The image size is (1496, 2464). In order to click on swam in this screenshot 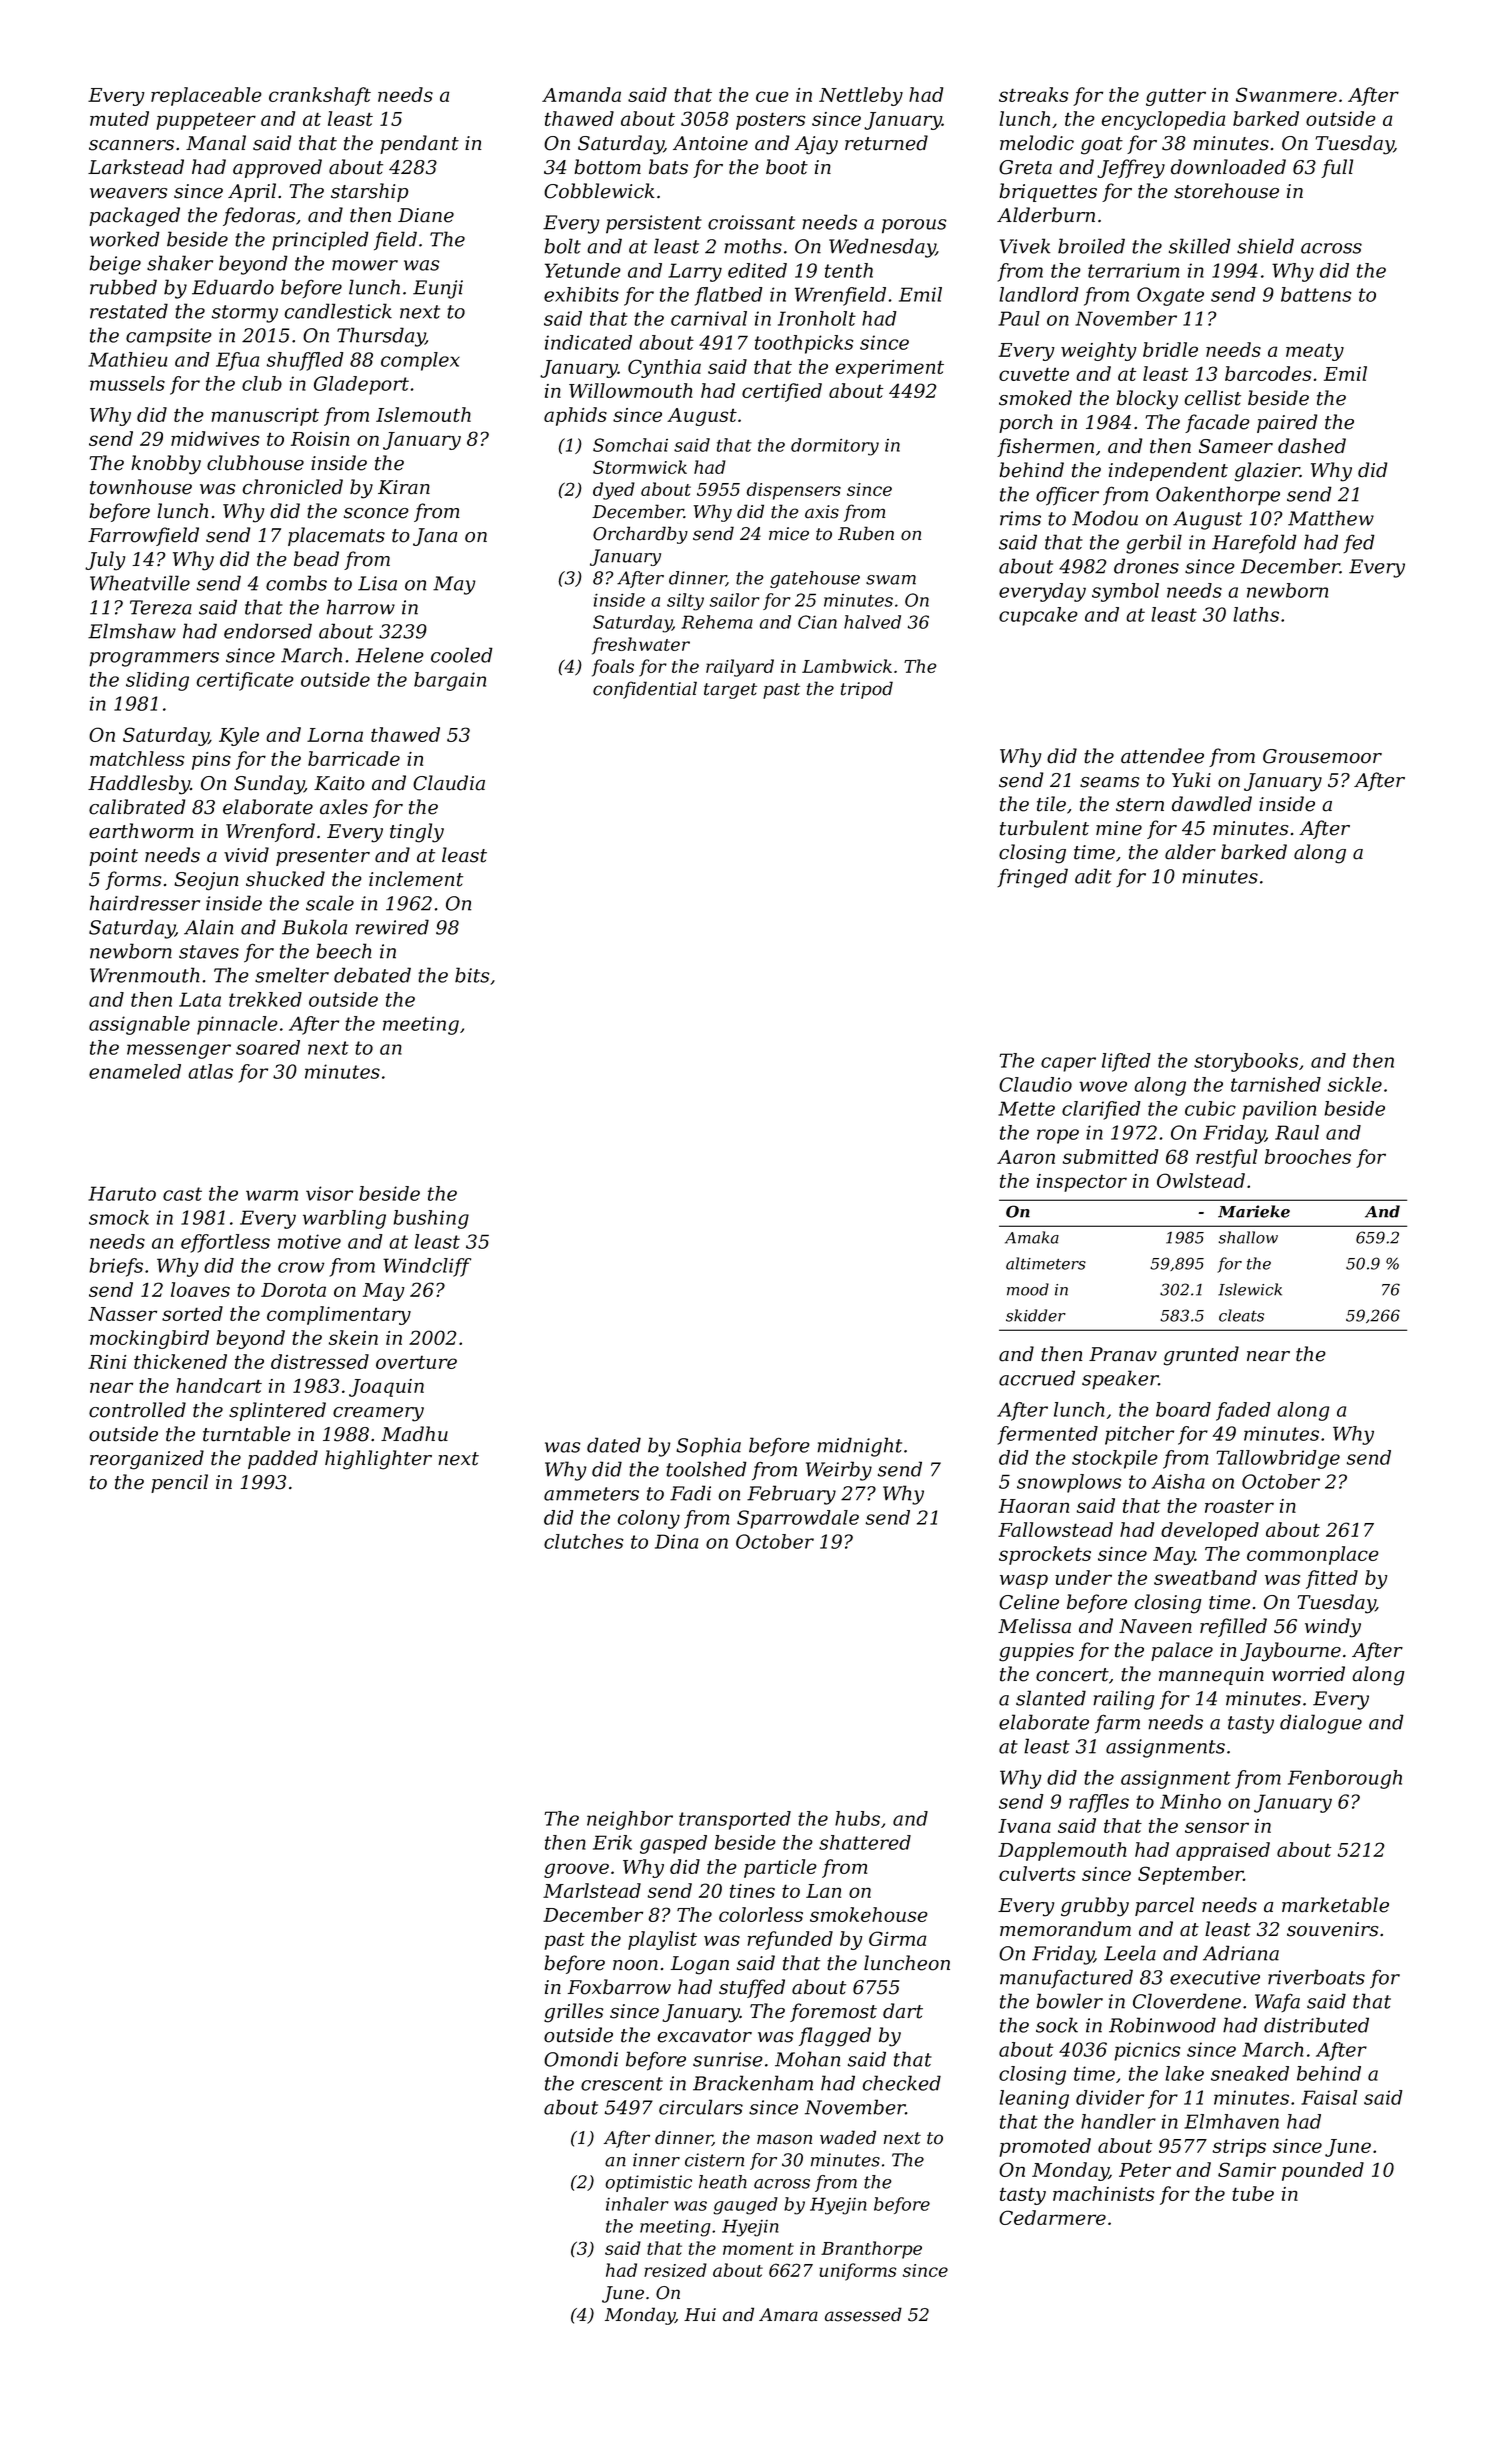, I will do `click(891, 580)`.
